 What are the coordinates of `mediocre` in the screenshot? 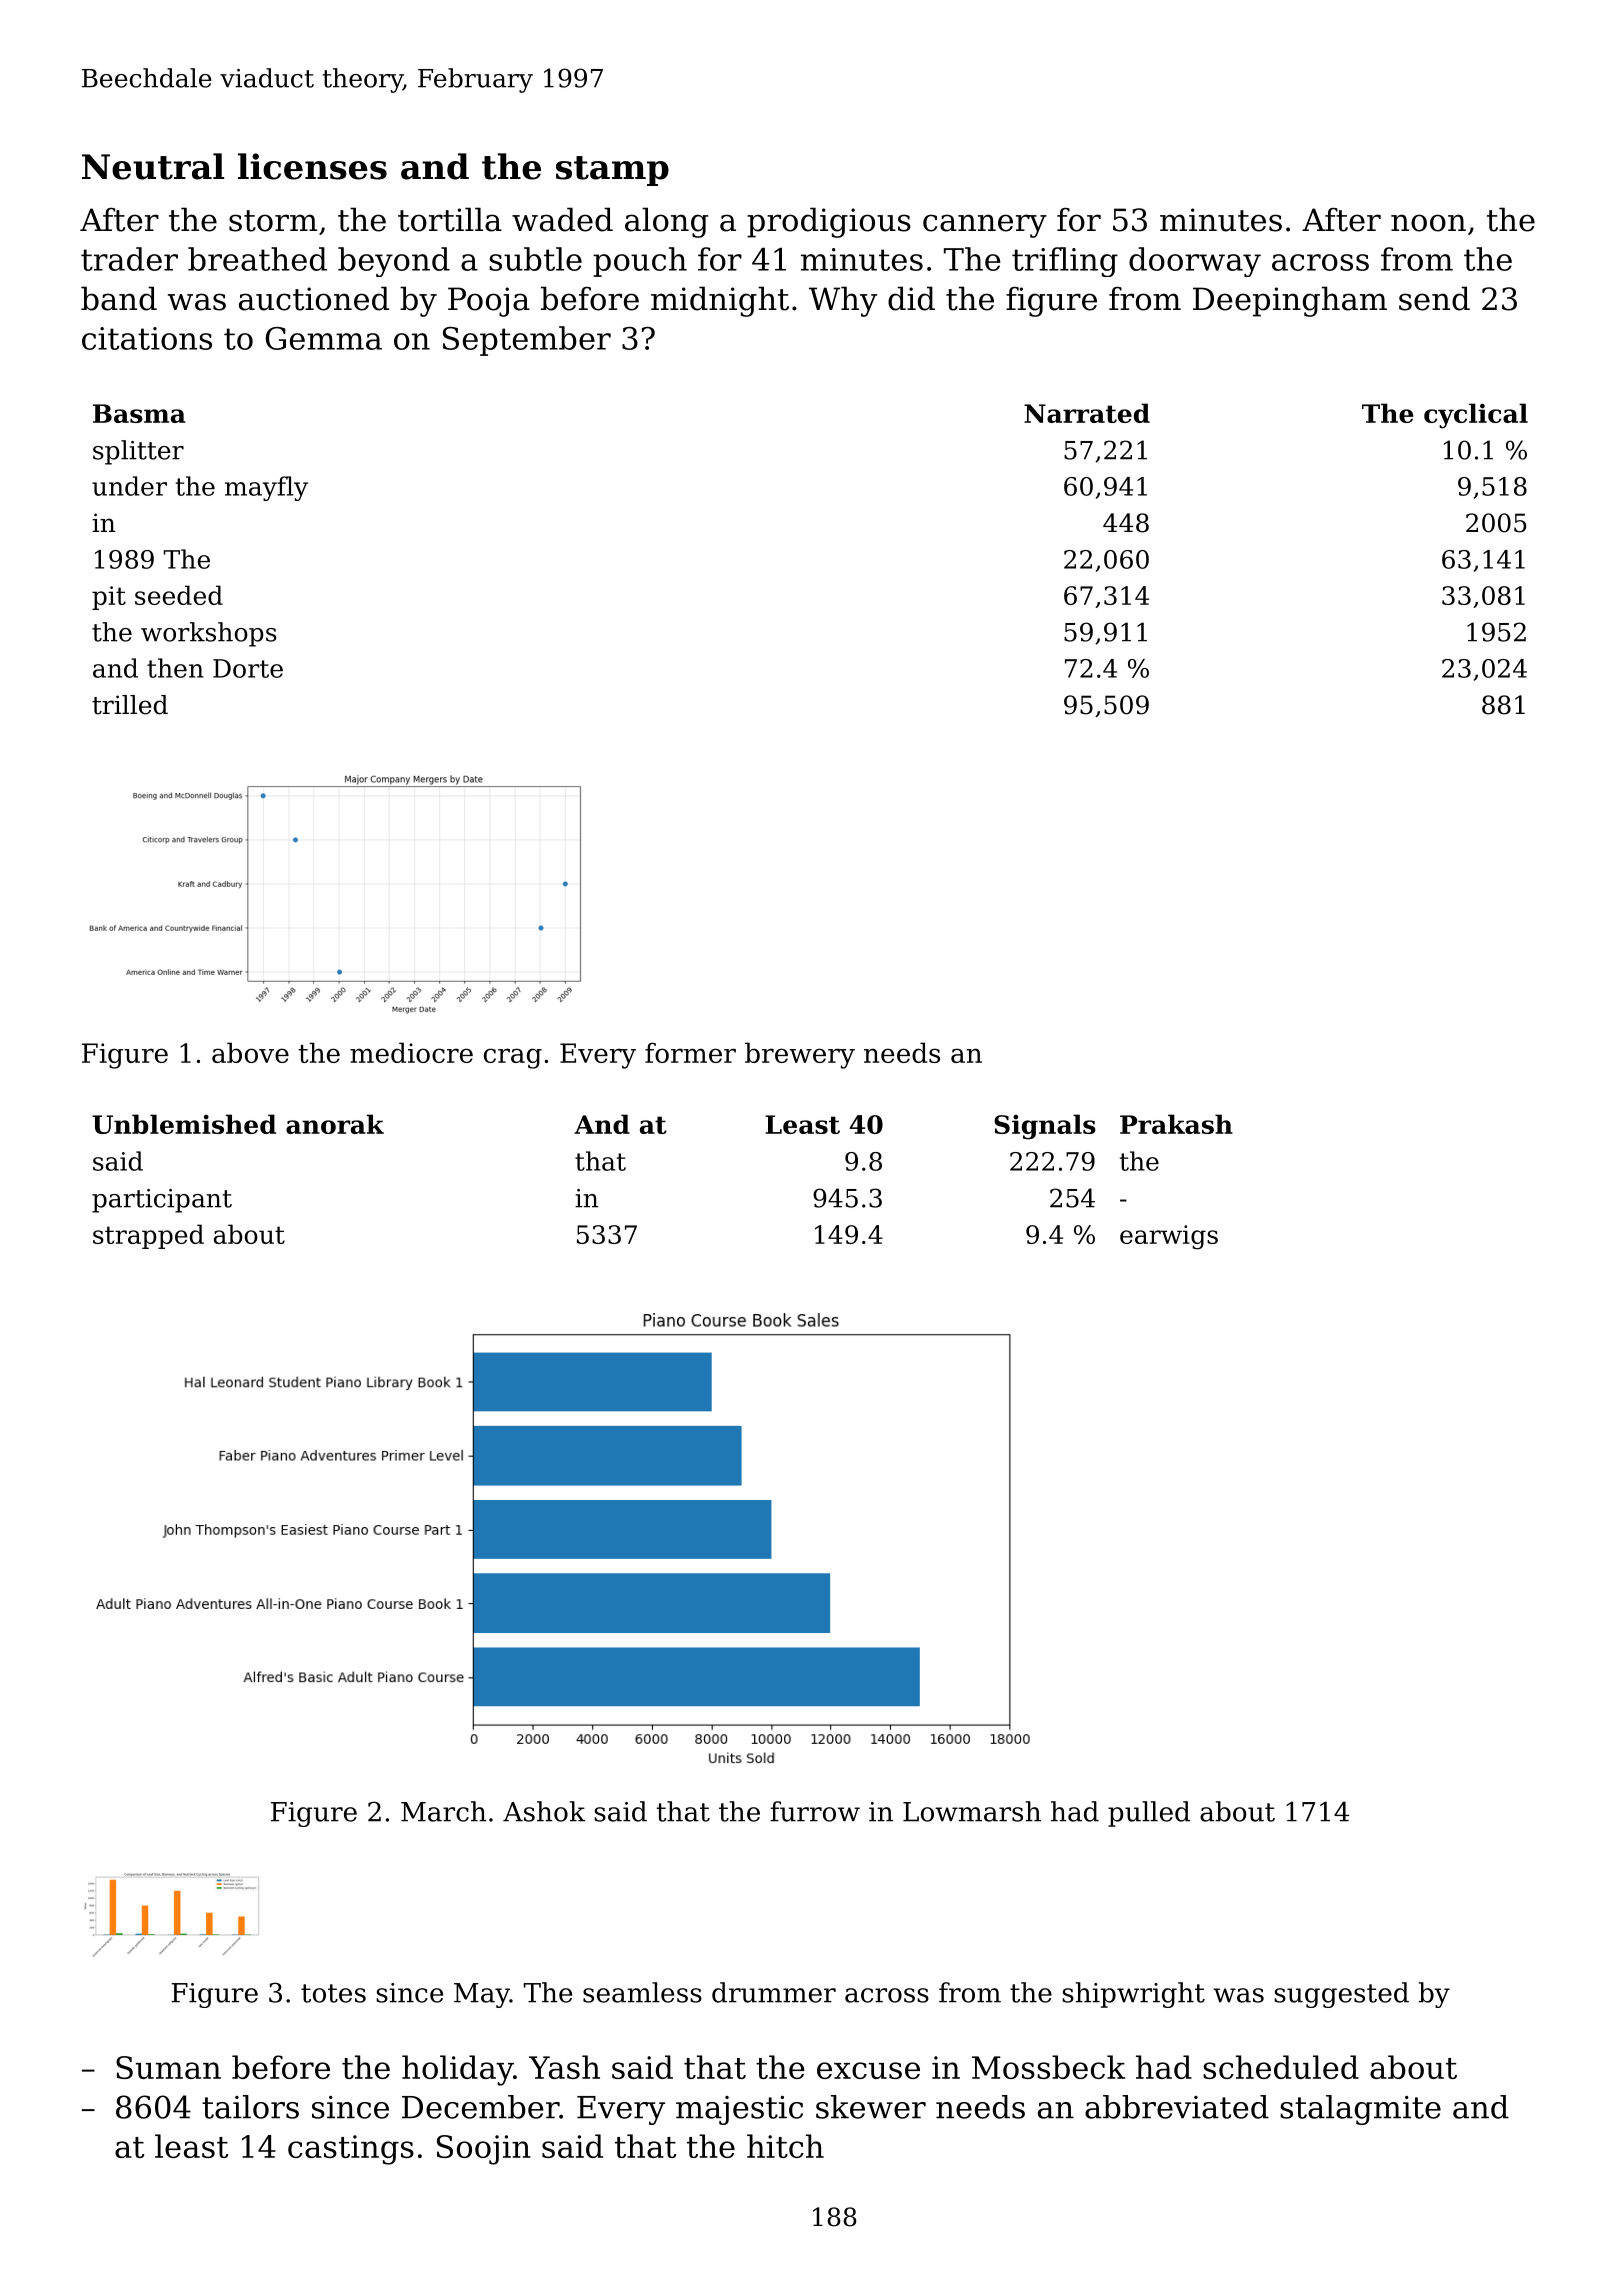 It's located at (411, 1052).
